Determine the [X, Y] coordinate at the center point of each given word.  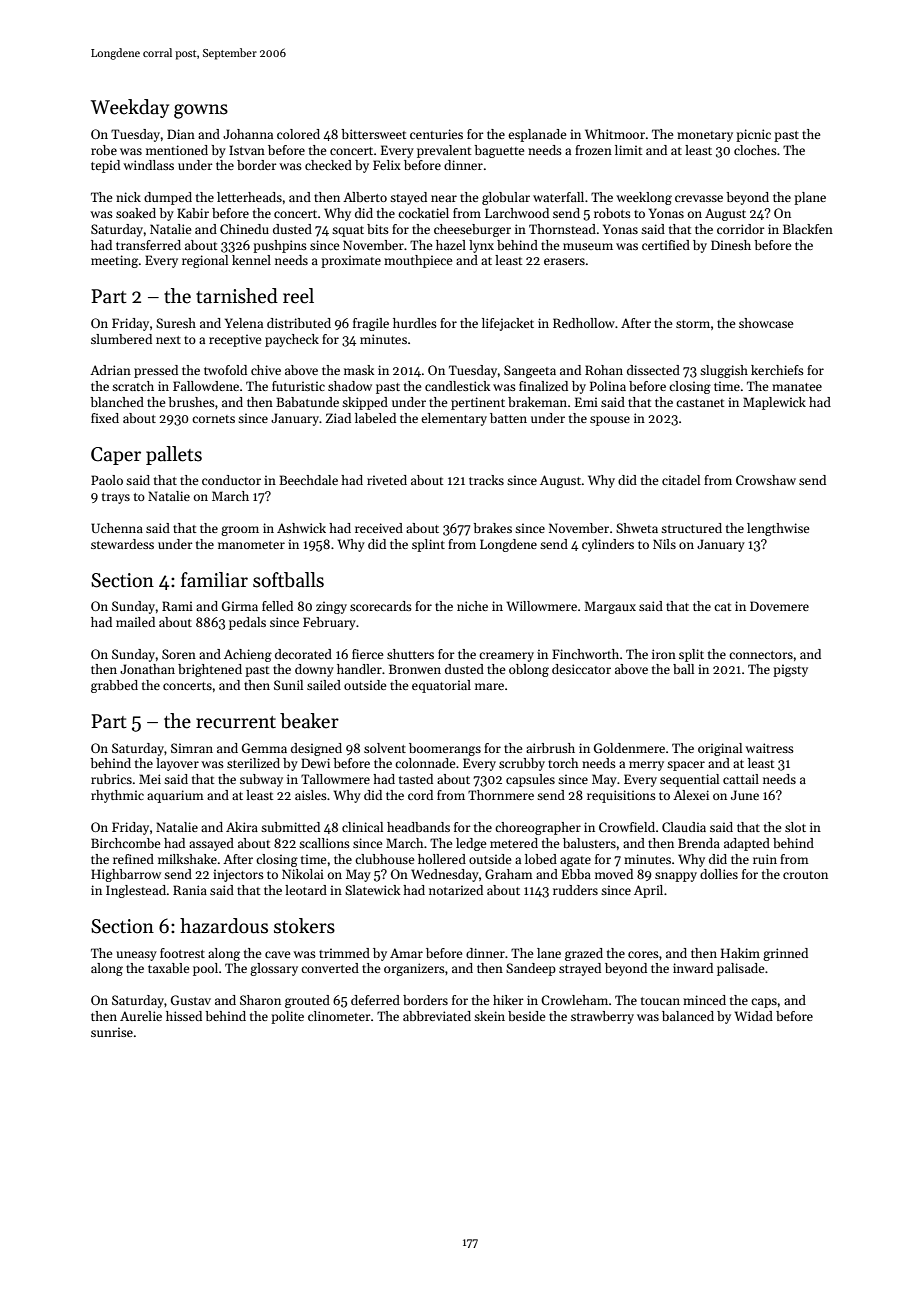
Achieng [248, 655]
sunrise [112, 1032]
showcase [766, 323]
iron [664, 654]
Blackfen [808, 229]
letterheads [249, 197]
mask [359, 370]
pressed [156, 371]
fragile [371, 324]
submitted [290, 827]
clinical [362, 827]
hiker [508, 1000]
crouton [805, 875]
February [329, 623]
